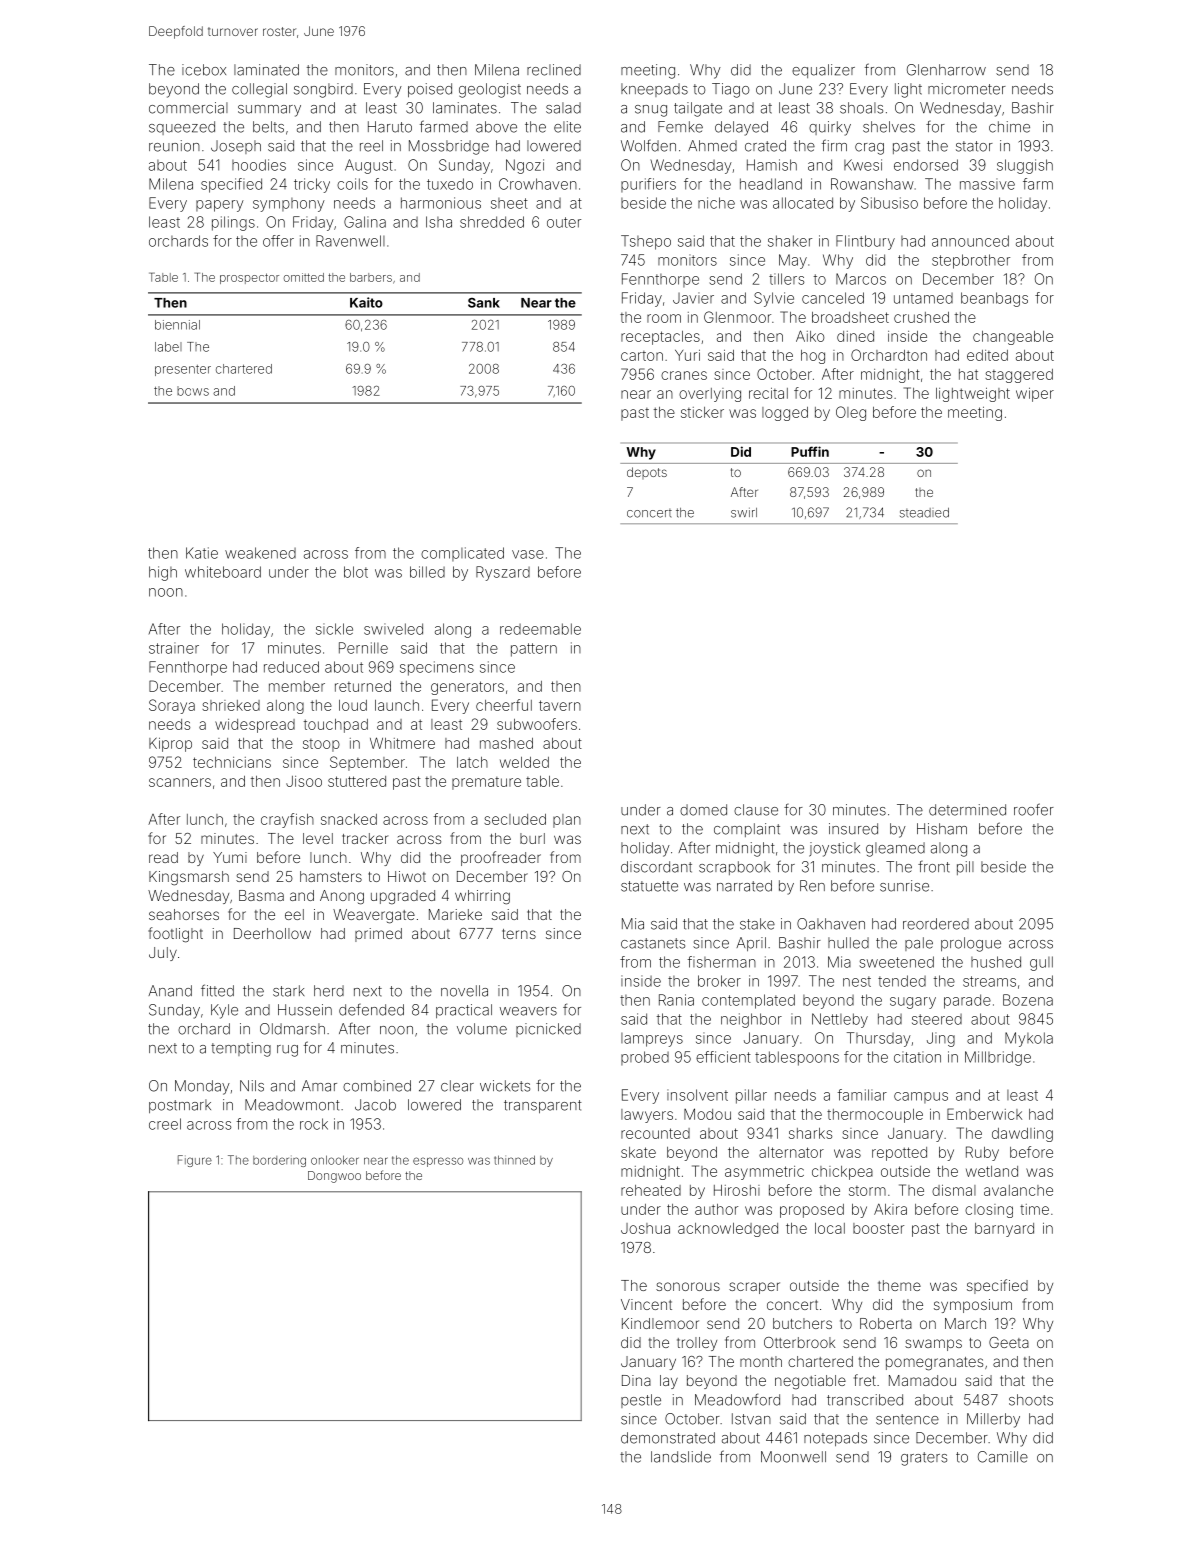  I want to click on Figure, so click(195, 1161).
